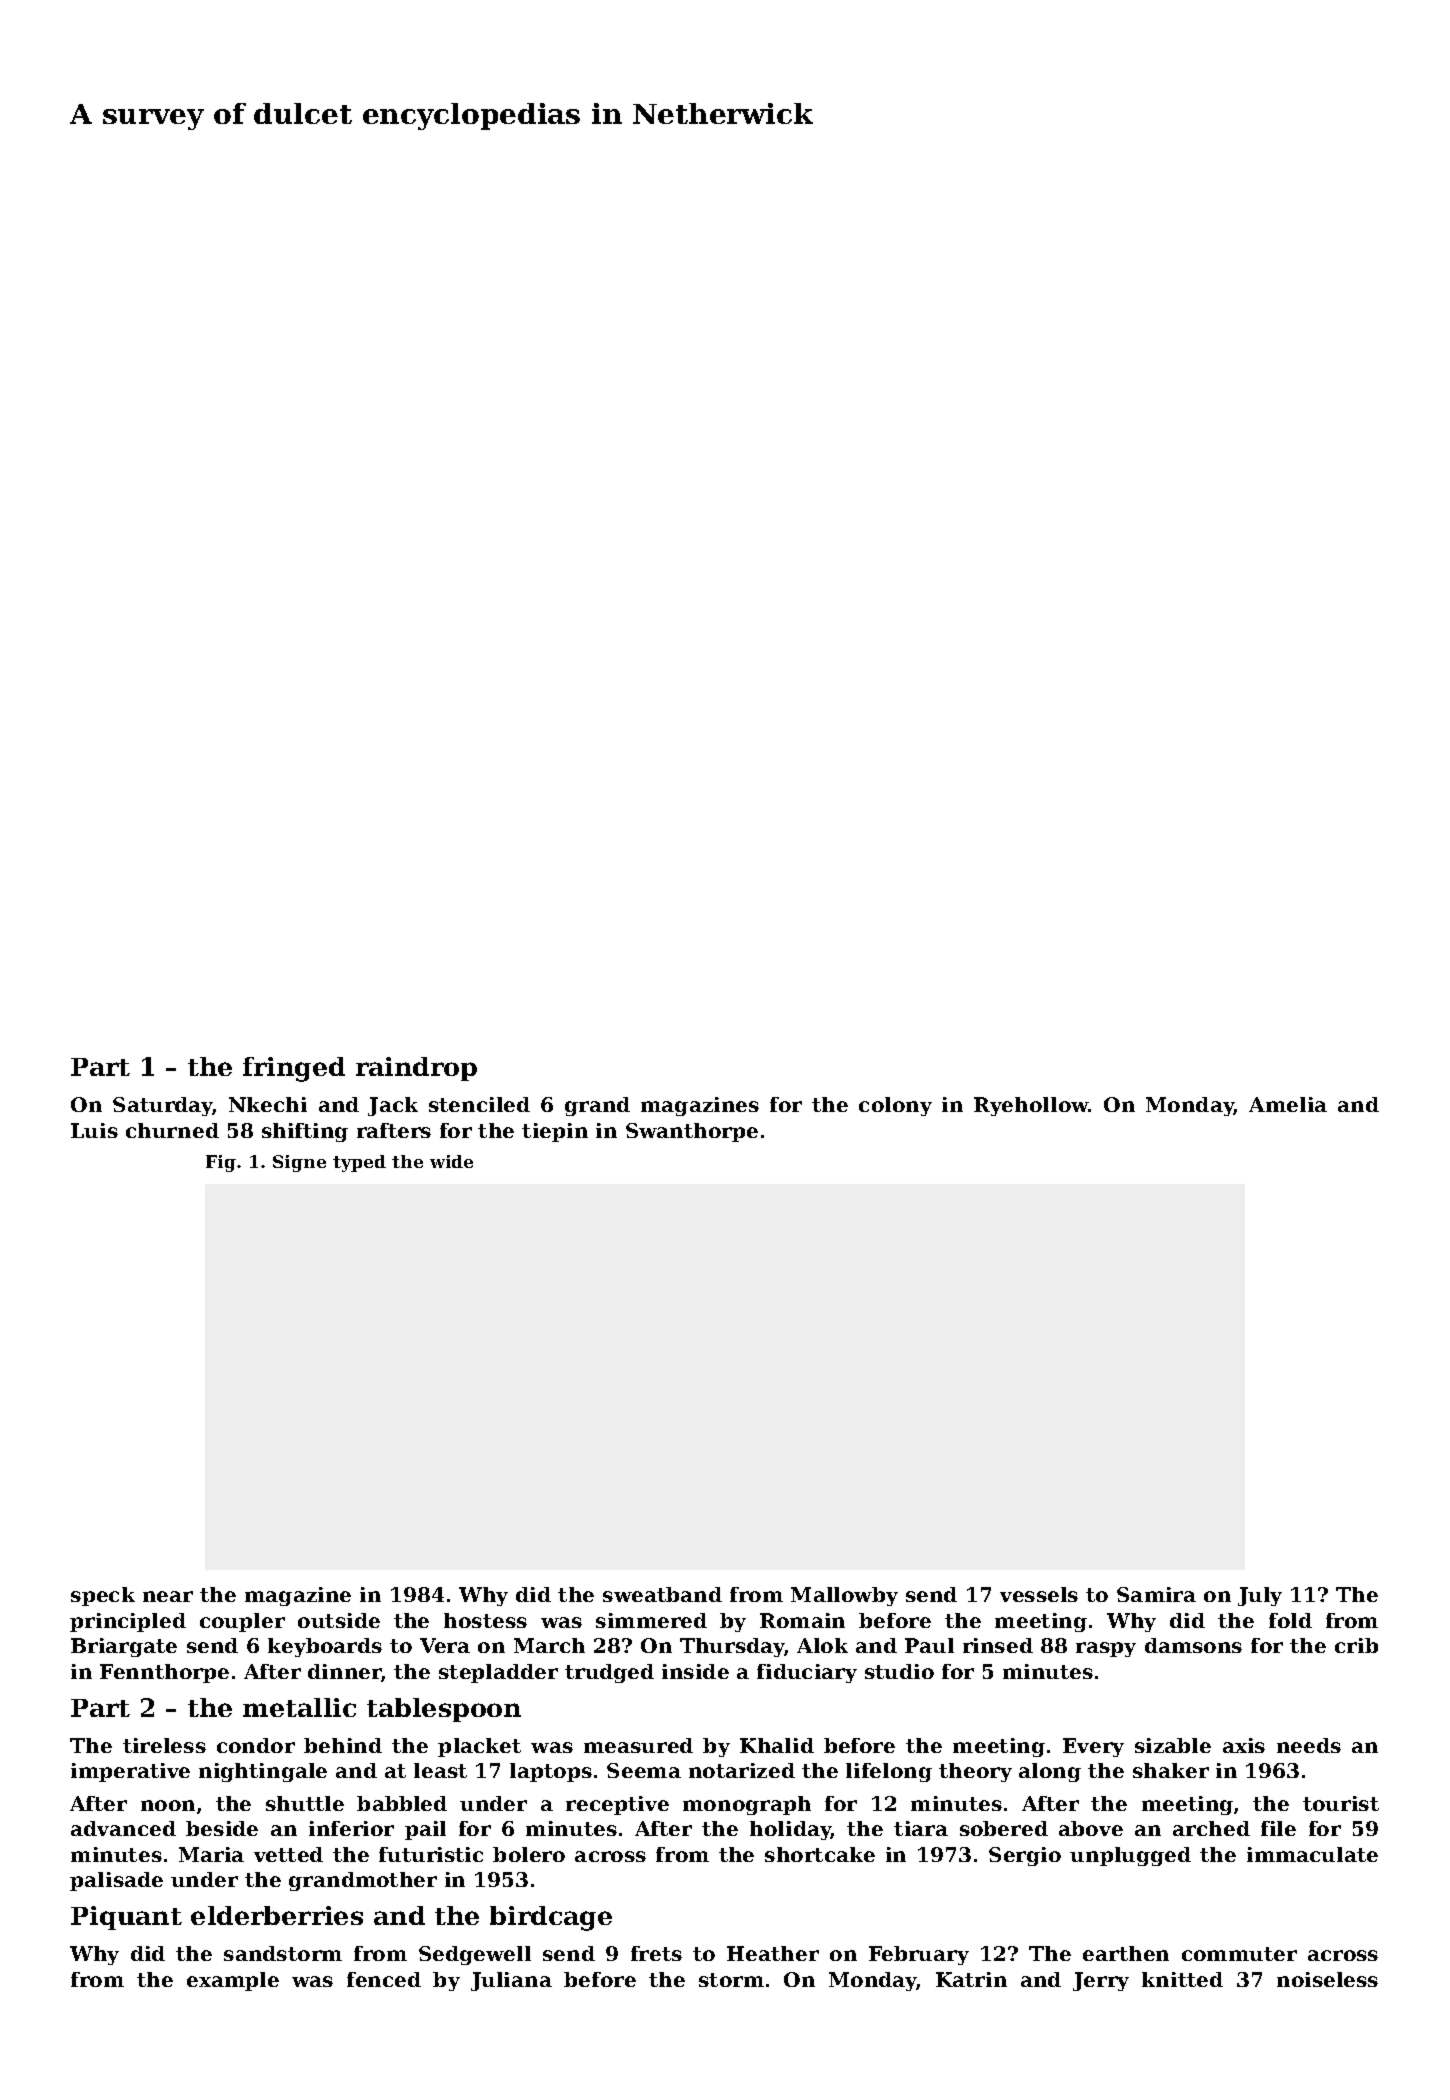 The width and height of the page is (1450, 2100). I want to click on Seema, so click(644, 1770).
